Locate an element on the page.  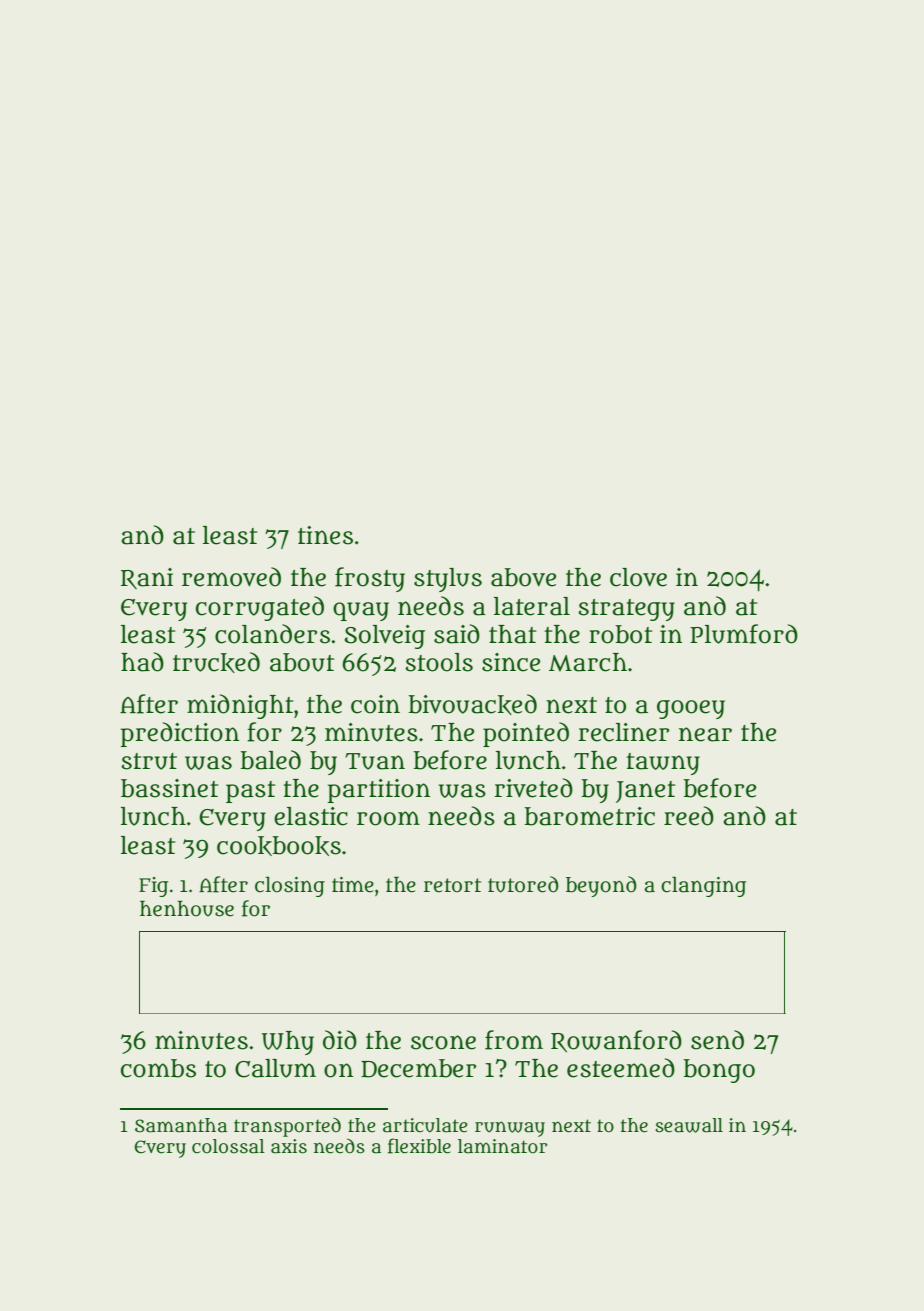
did is located at coordinates (340, 1040).
